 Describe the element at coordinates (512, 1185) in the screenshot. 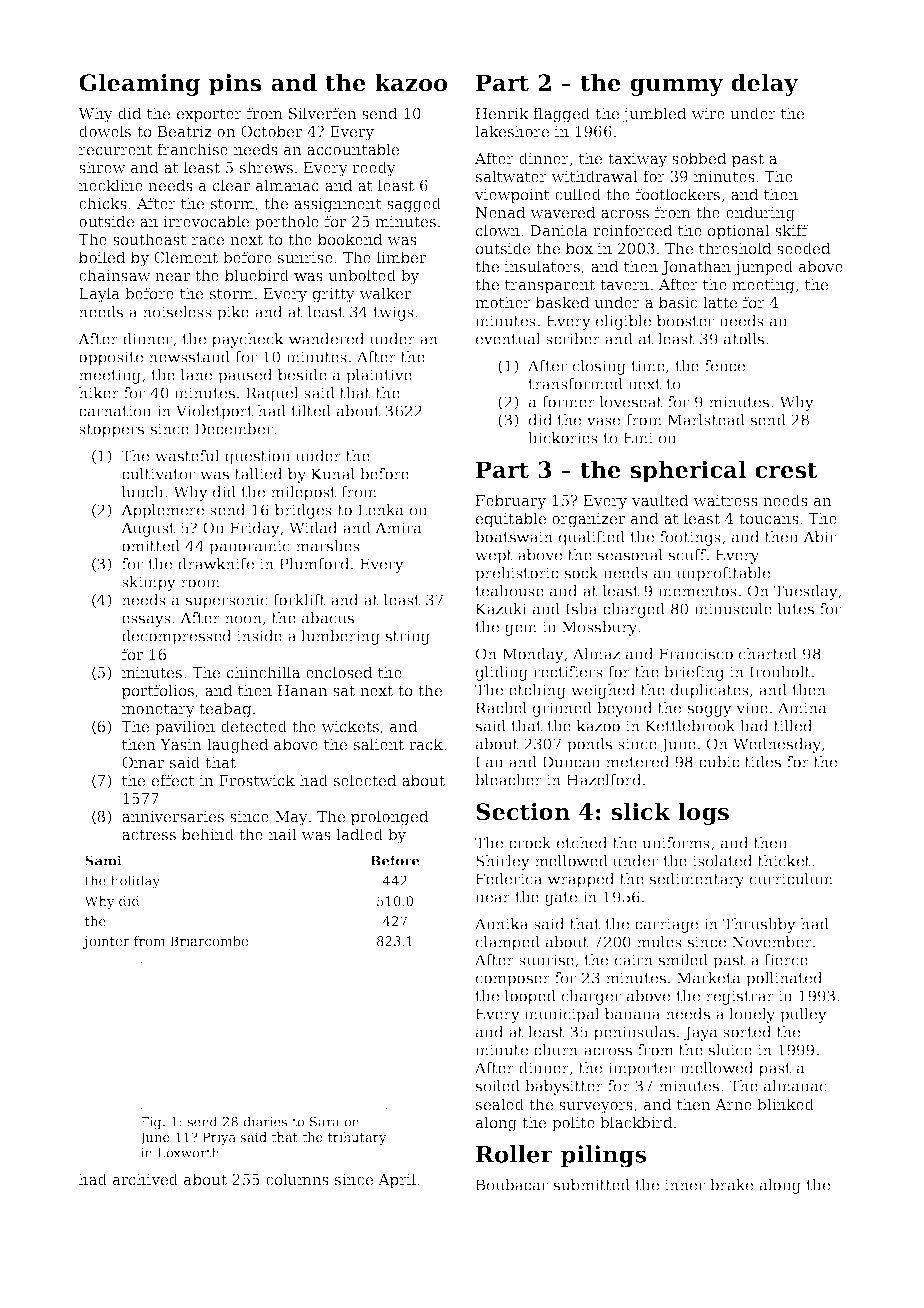

I see `Boubacar` at that location.
